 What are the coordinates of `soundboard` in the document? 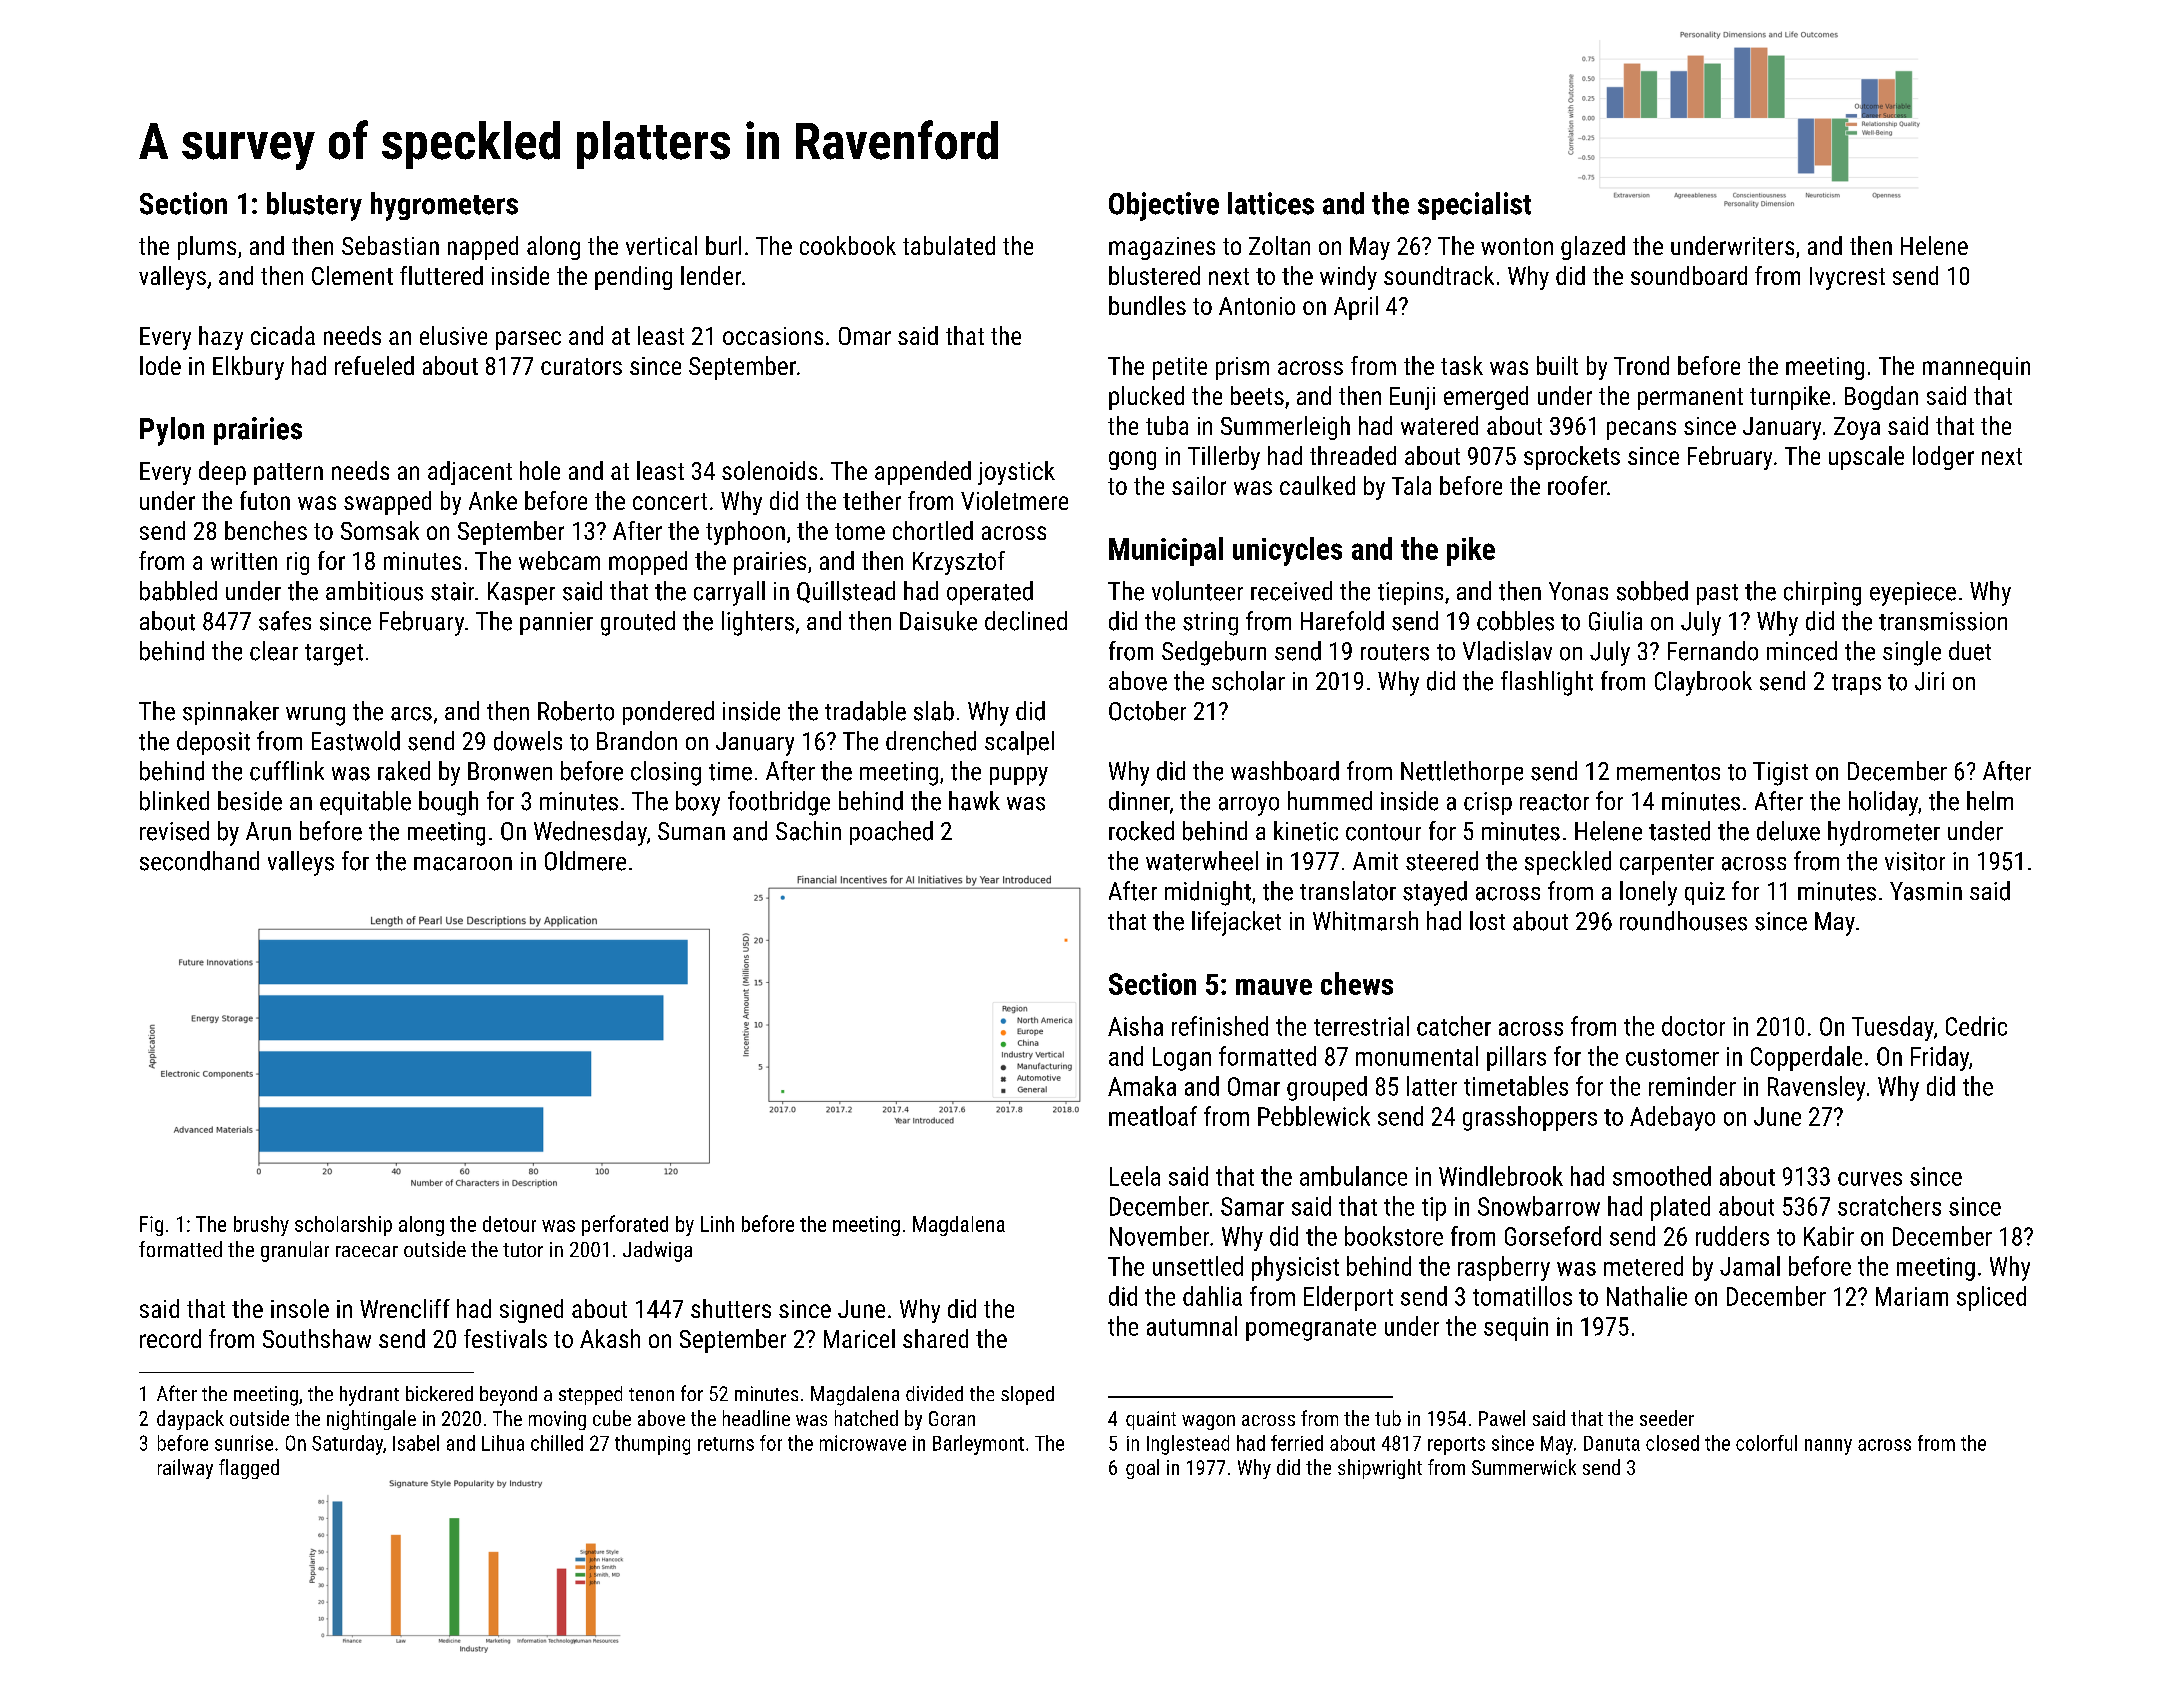 It's located at (1689, 275).
